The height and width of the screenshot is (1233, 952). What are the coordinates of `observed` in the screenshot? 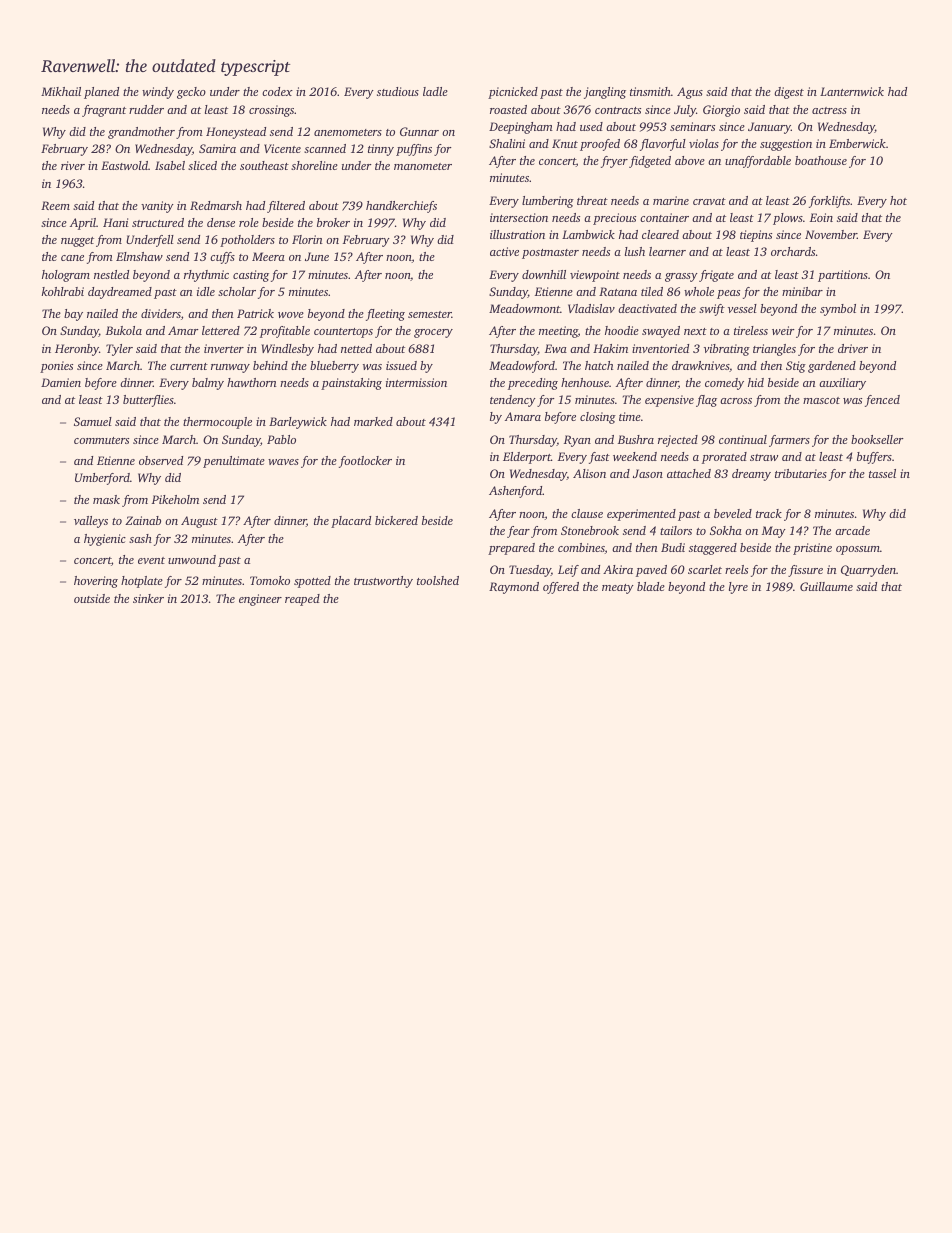 It's located at (161, 460).
